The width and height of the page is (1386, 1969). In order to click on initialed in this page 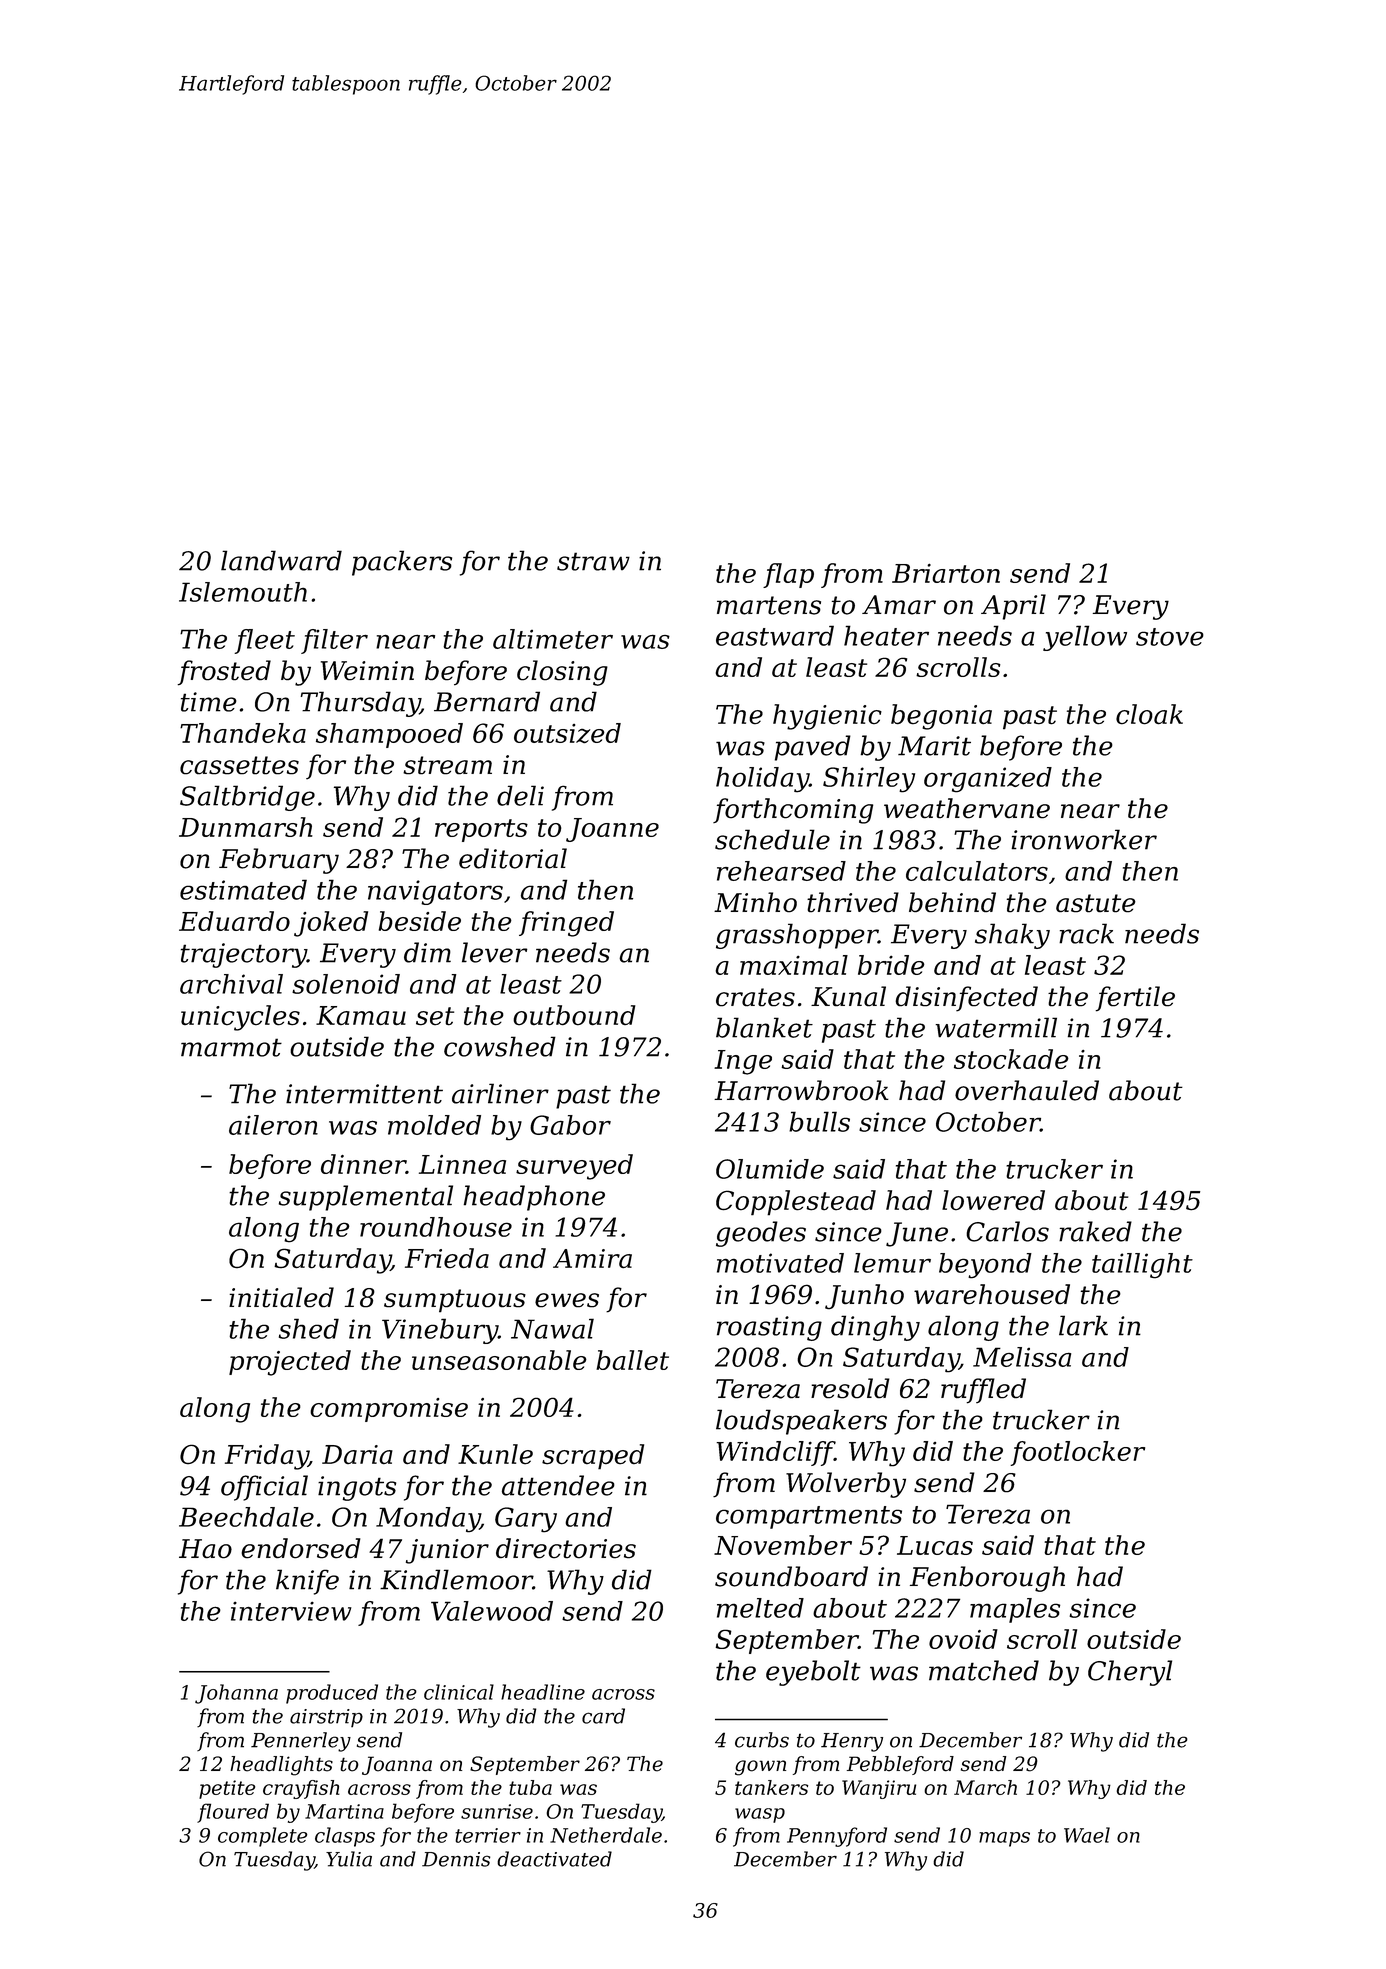, I will do `click(281, 1297)`.
